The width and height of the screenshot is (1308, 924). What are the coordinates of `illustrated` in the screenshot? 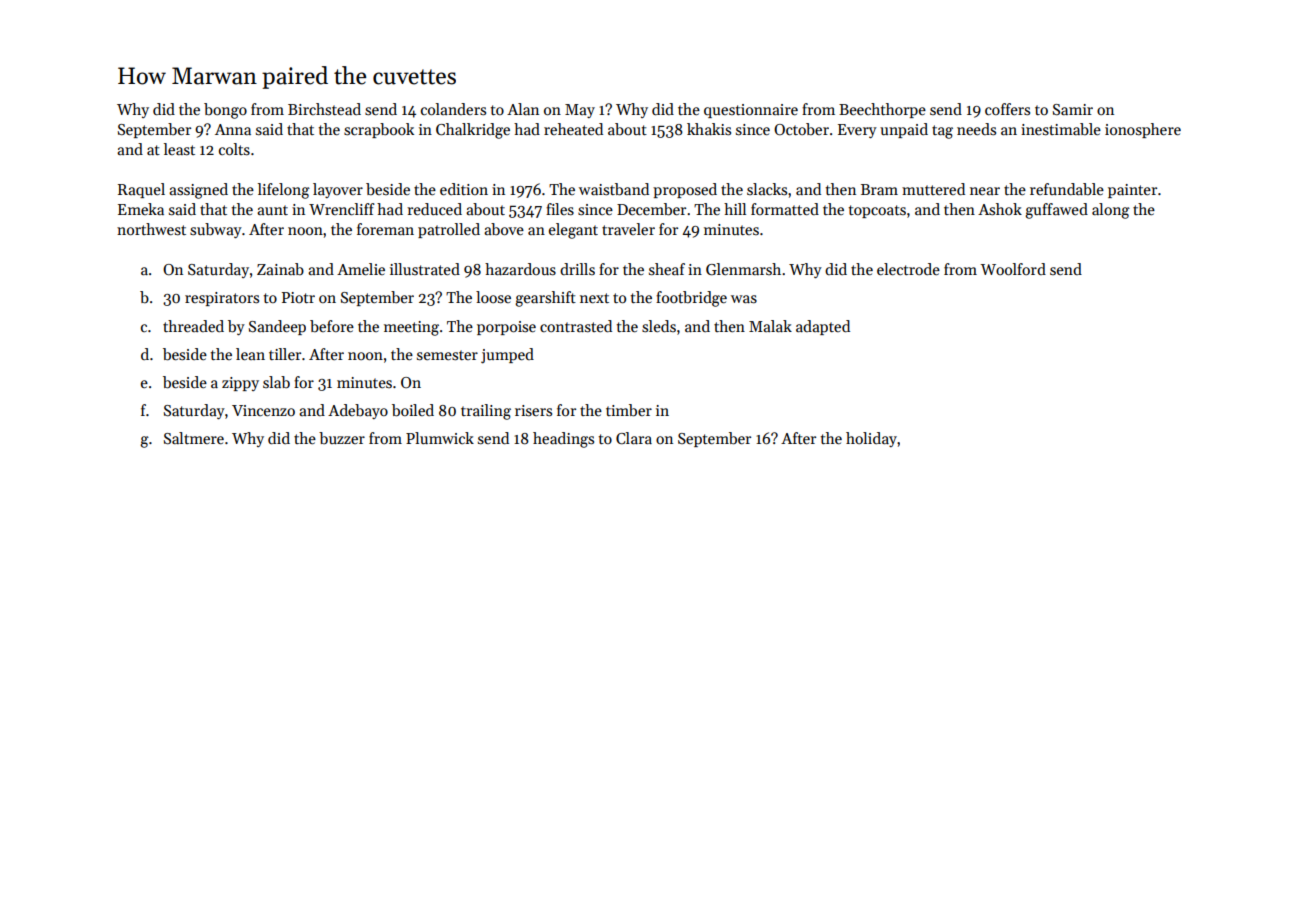 It's located at (425, 269).
